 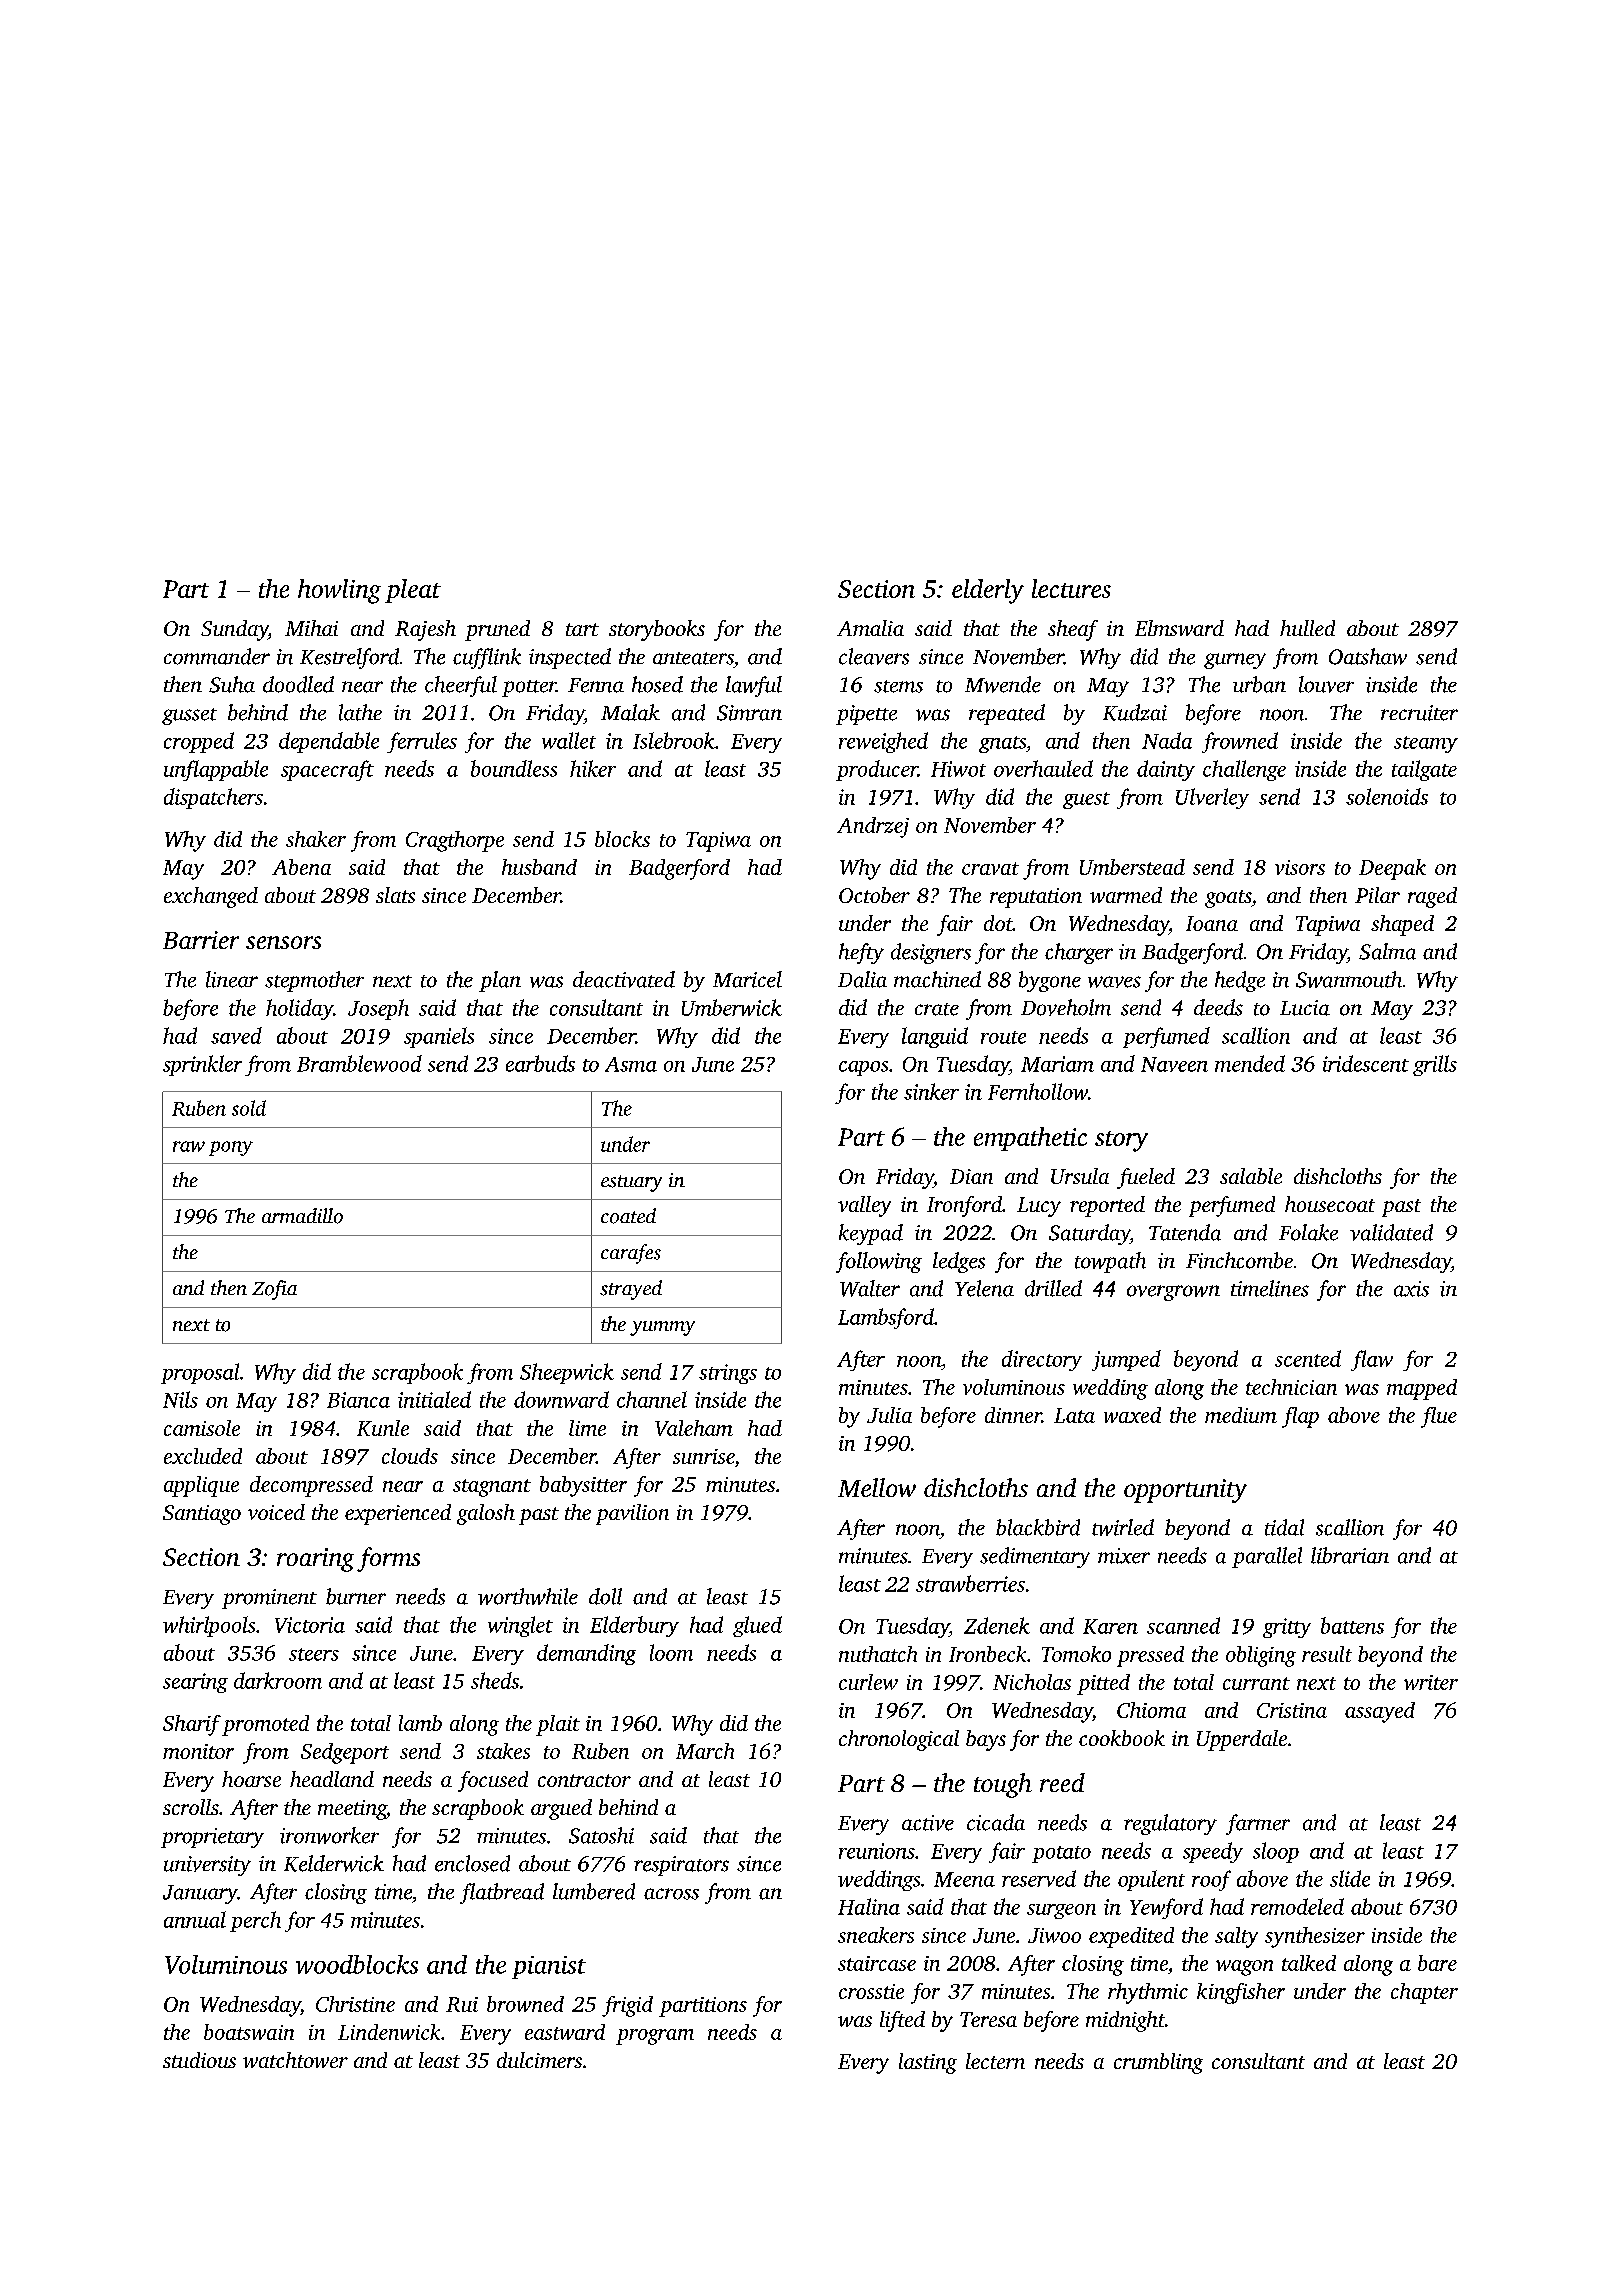 I want to click on Andrzej, so click(x=873, y=827).
